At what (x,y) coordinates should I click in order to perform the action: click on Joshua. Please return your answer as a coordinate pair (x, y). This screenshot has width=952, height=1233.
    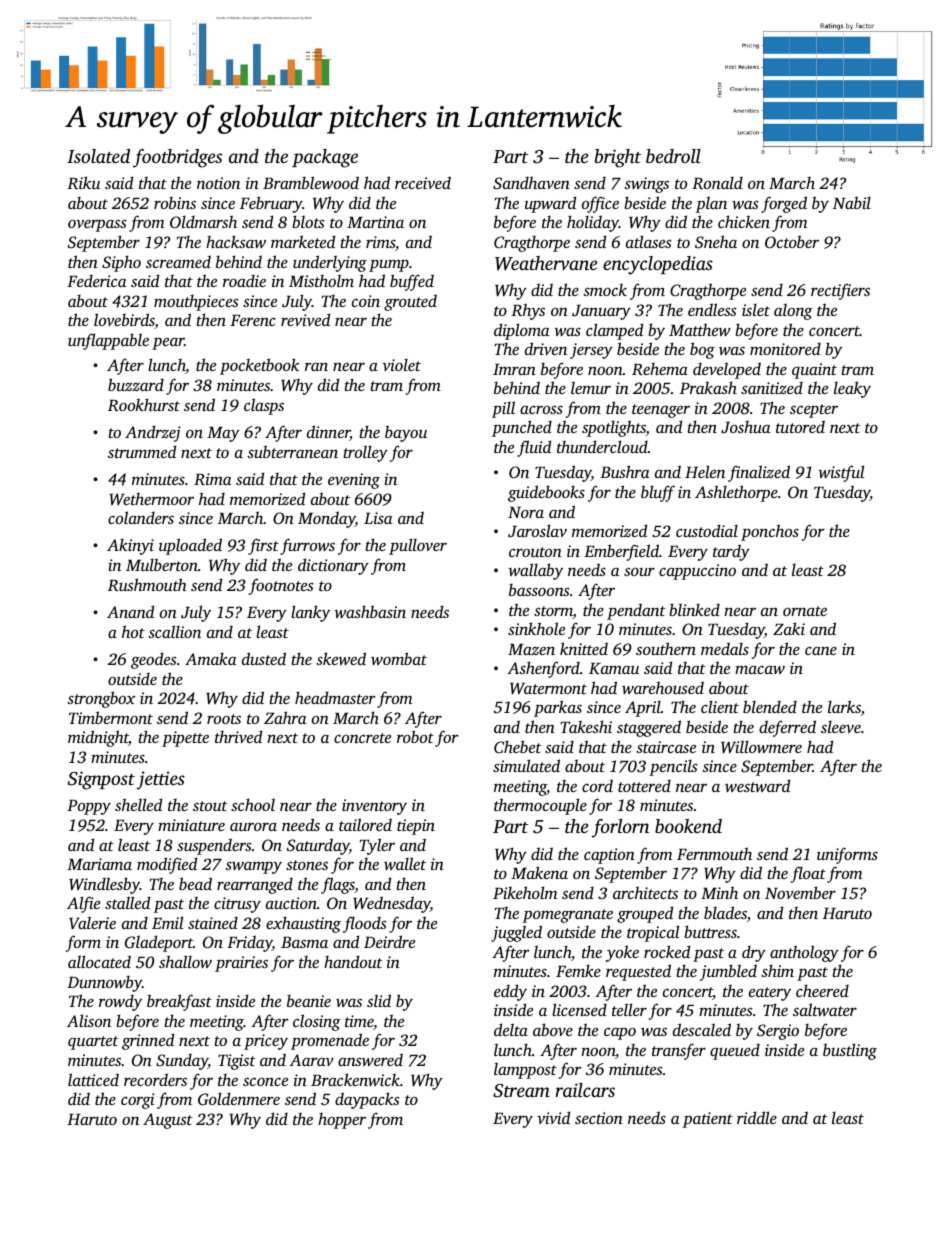
    Looking at the image, I should click on (746, 427).
